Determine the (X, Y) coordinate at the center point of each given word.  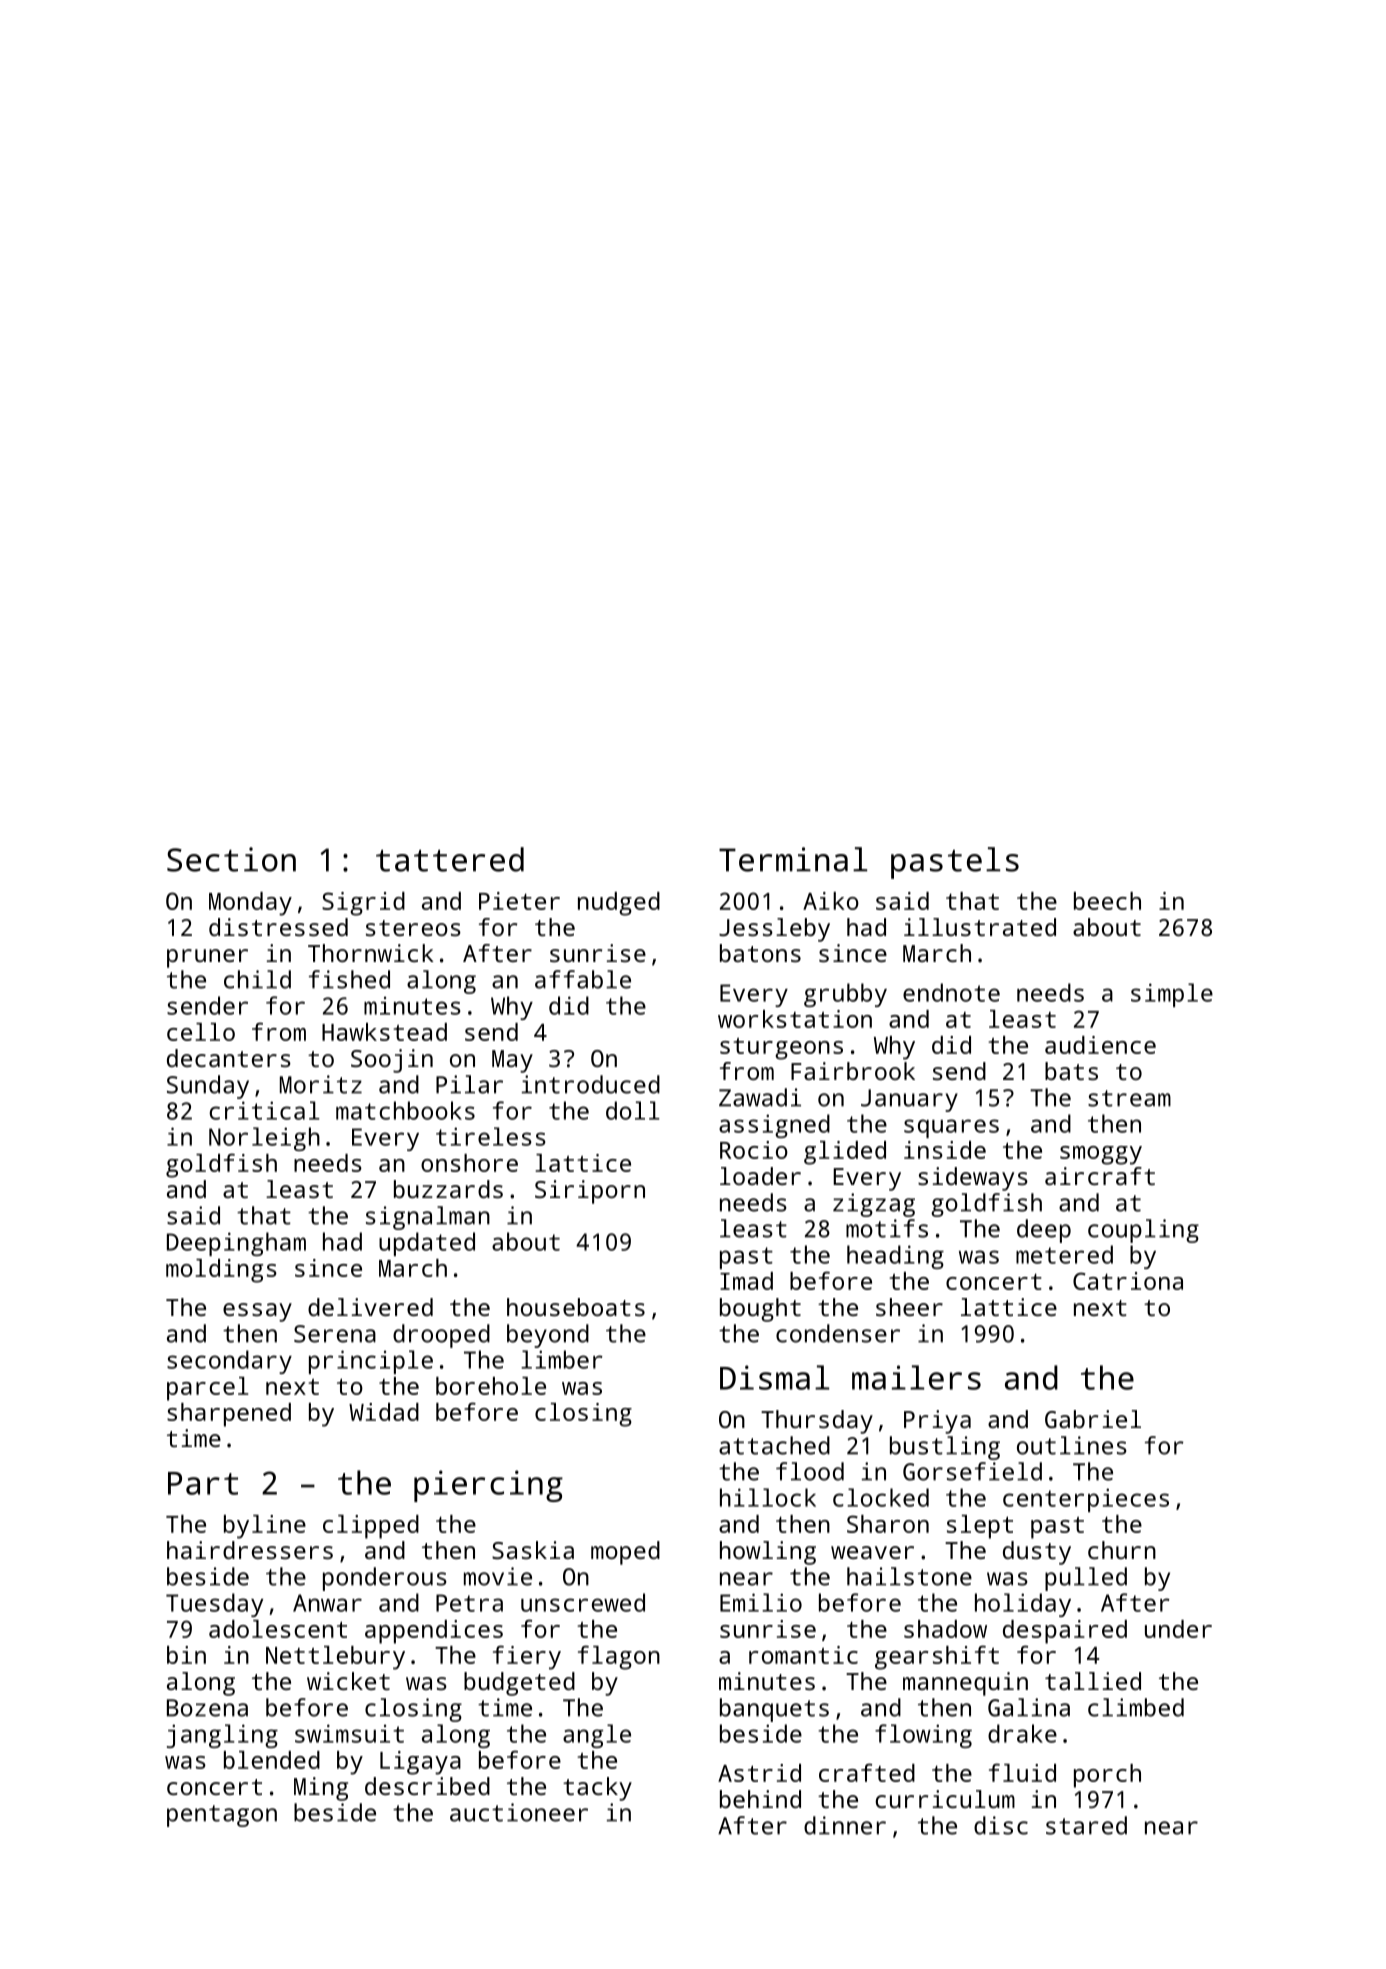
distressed (278, 927)
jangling (222, 1736)
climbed (1136, 1707)
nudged (619, 904)
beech (1107, 901)
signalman (428, 1218)
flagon (619, 1657)
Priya (937, 1422)
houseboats (576, 1307)
